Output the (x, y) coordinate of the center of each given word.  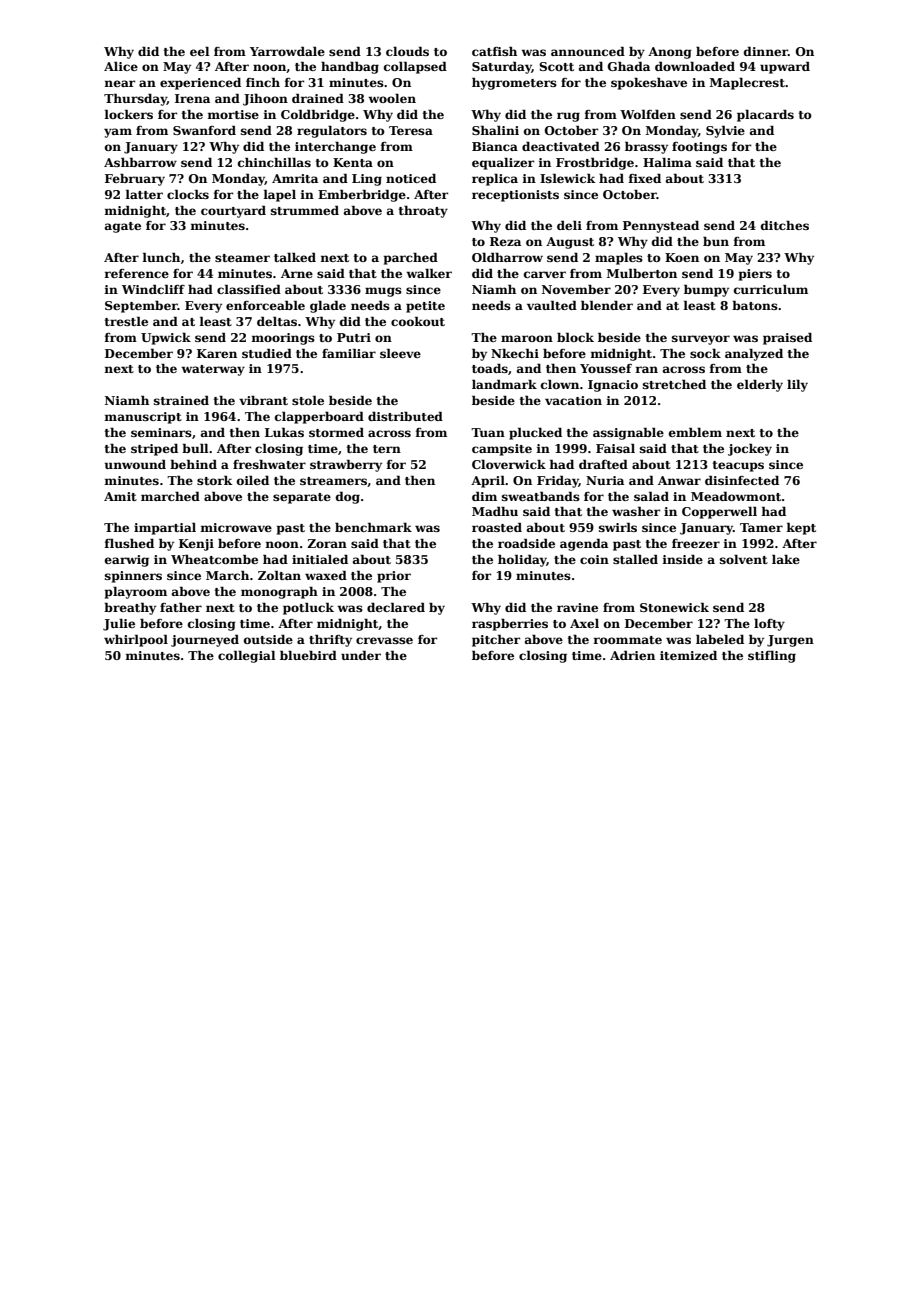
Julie (119, 625)
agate (123, 227)
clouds (407, 51)
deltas (277, 321)
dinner (766, 51)
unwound (135, 464)
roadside (526, 543)
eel (200, 51)
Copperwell (719, 512)
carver (545, 274)
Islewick (567, 178)
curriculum (771, 289)
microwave (236, 527)
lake (786, 559)
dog (348, 498)
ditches (785, 225)
